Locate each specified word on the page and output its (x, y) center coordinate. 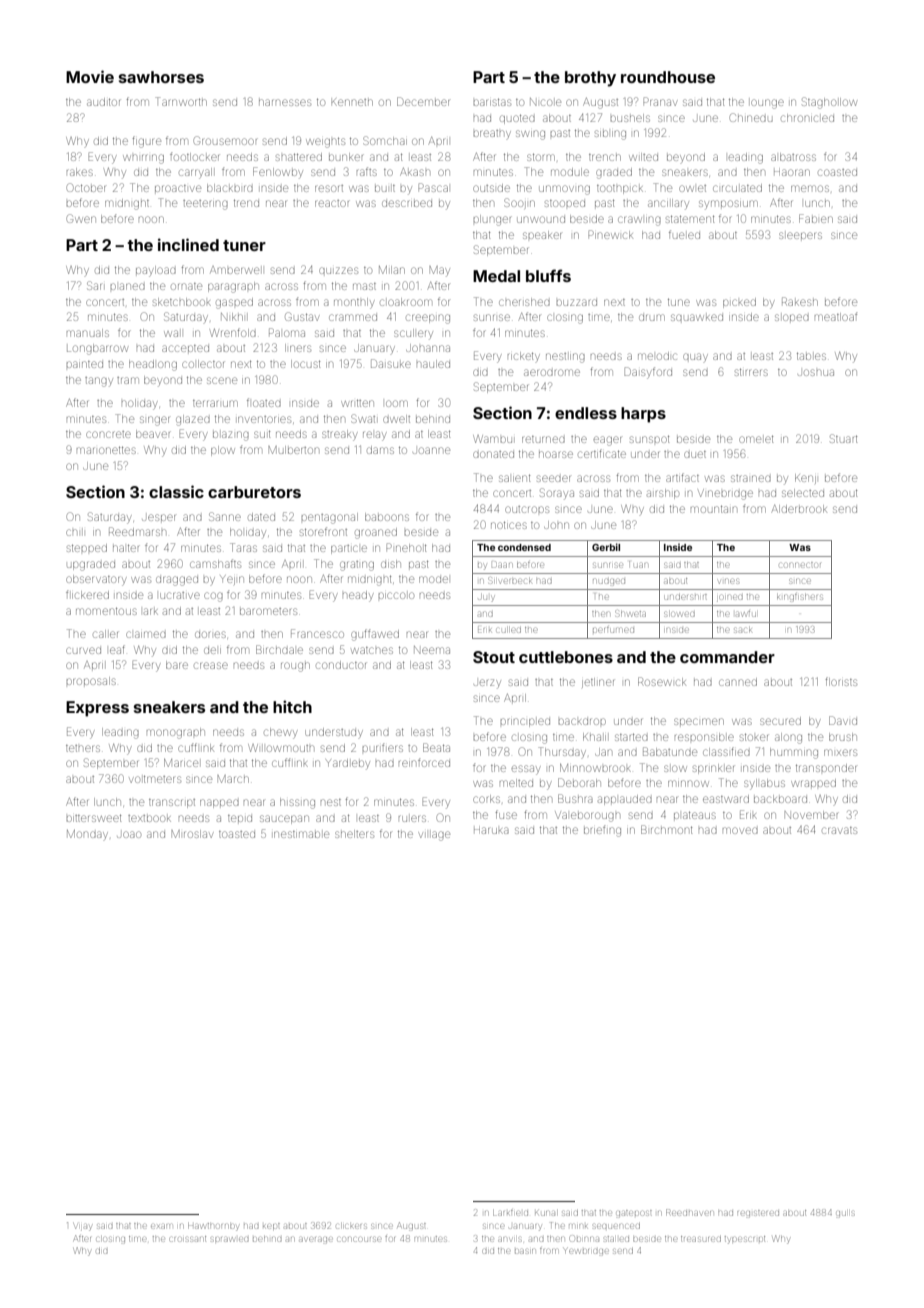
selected (803, 493)
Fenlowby (278, 172)
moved (740, 830)
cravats (839, 830)
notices (509, 525)
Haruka (491, 830)
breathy (492, 134)
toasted (237, 834)
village (434, 836)
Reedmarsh (137, 531)
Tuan (638, 564)
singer (154, 421)
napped (219, 803)
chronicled (807, 118)
